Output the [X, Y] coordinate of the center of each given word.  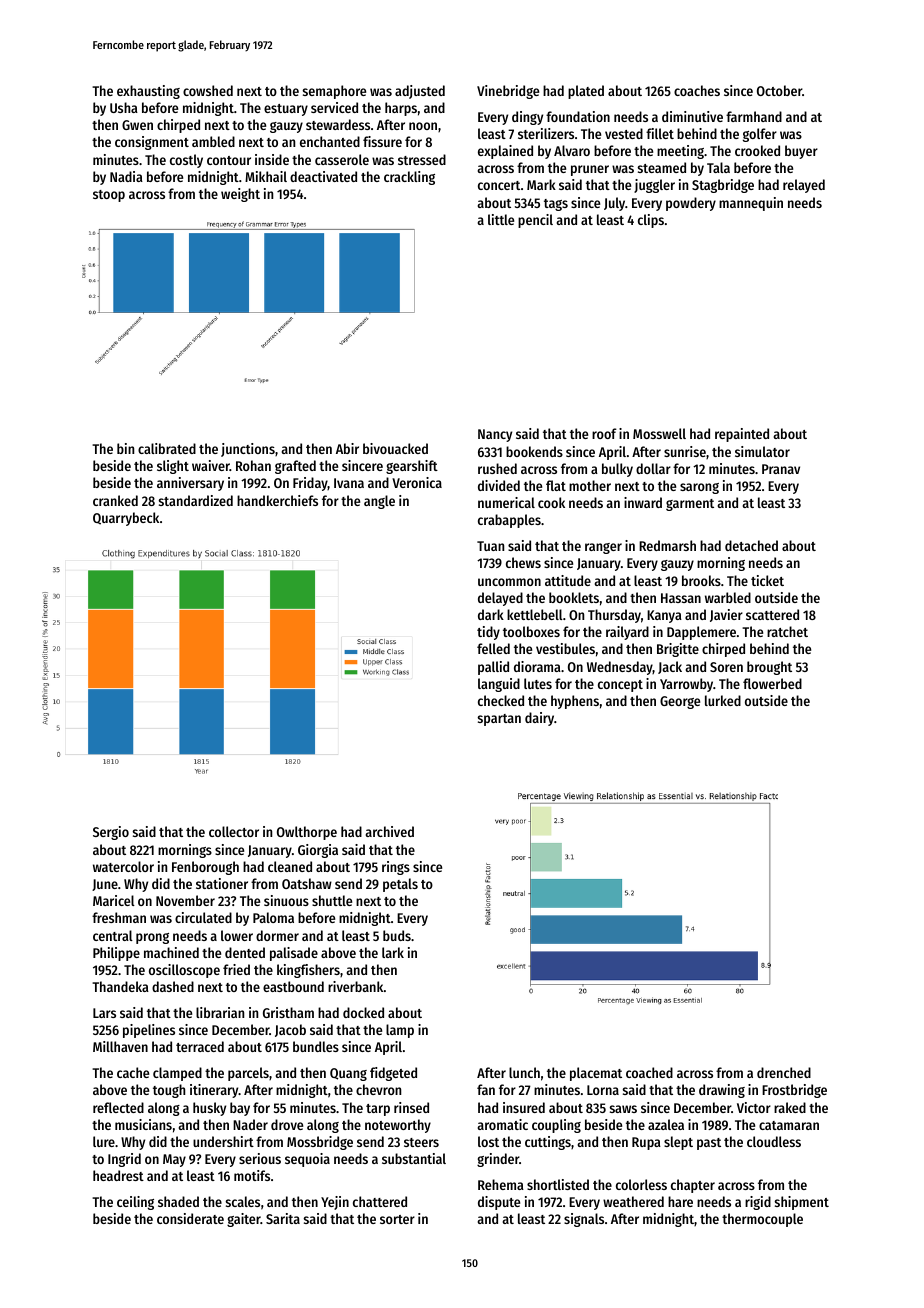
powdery [691, 204]
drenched [784, 1072]
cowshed [208, 90]
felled [493, 648]
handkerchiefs [277, 500]
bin [125, 448]
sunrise [685, 451]
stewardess [338, 124]
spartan [499, 720]
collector [234, 831]
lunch [524, 1072]
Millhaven [120, 1046]
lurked [723, 700]
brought [769, 668]
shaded [178, 1201]
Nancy [495, 435]
